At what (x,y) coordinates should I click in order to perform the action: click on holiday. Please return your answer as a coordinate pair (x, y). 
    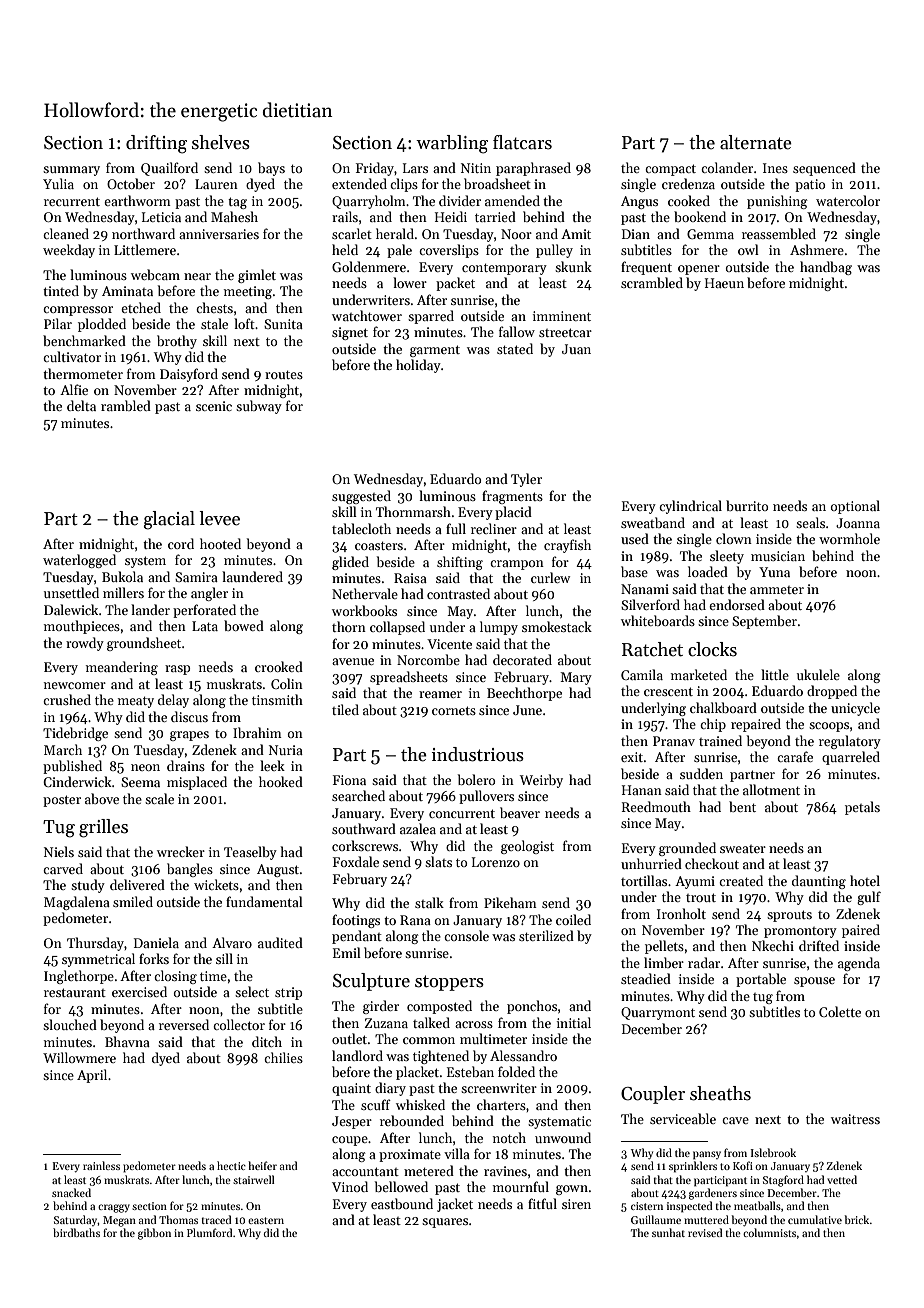
    Looking at the image, I should click on (418, 366).
